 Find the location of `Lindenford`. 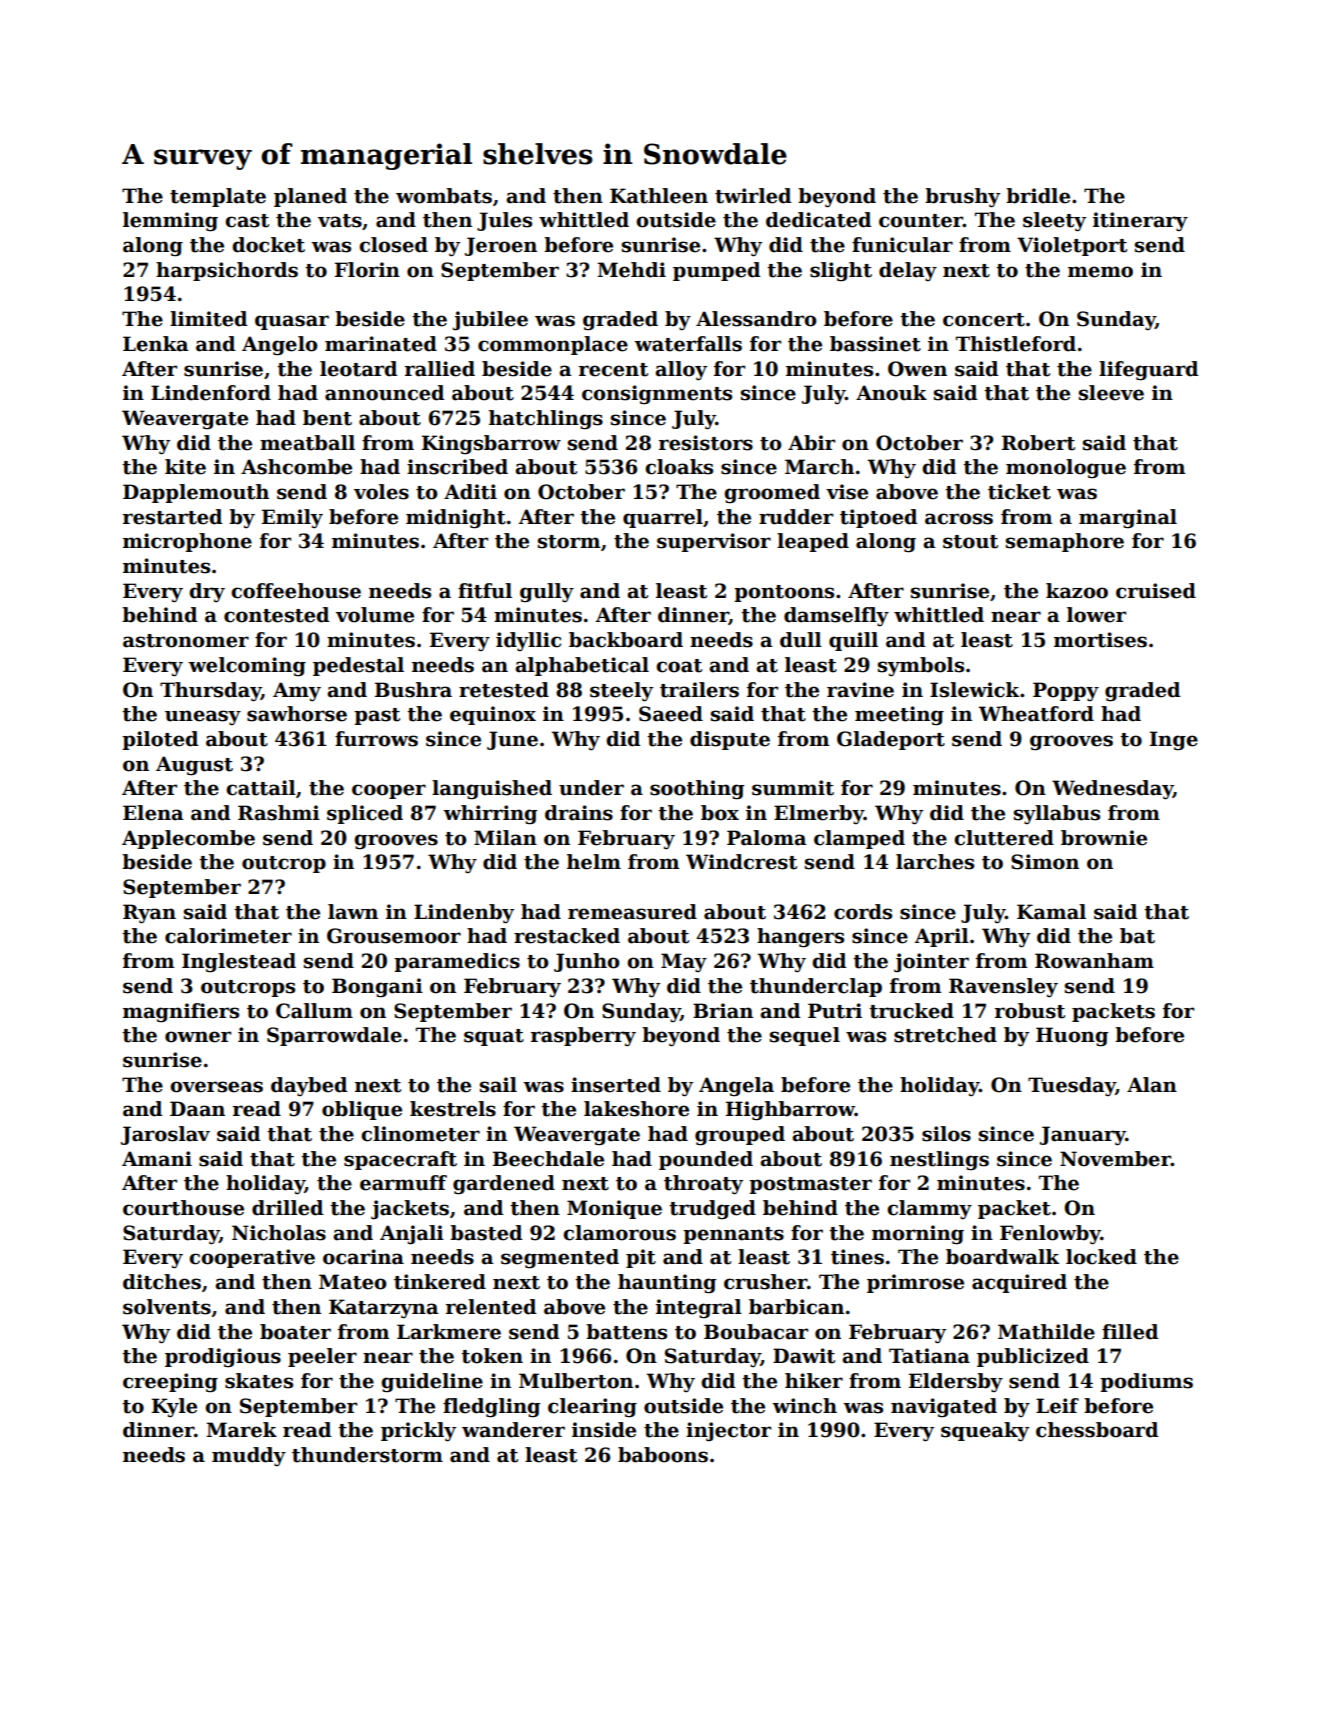

Lindenford is located at coordinates (211, 393).
